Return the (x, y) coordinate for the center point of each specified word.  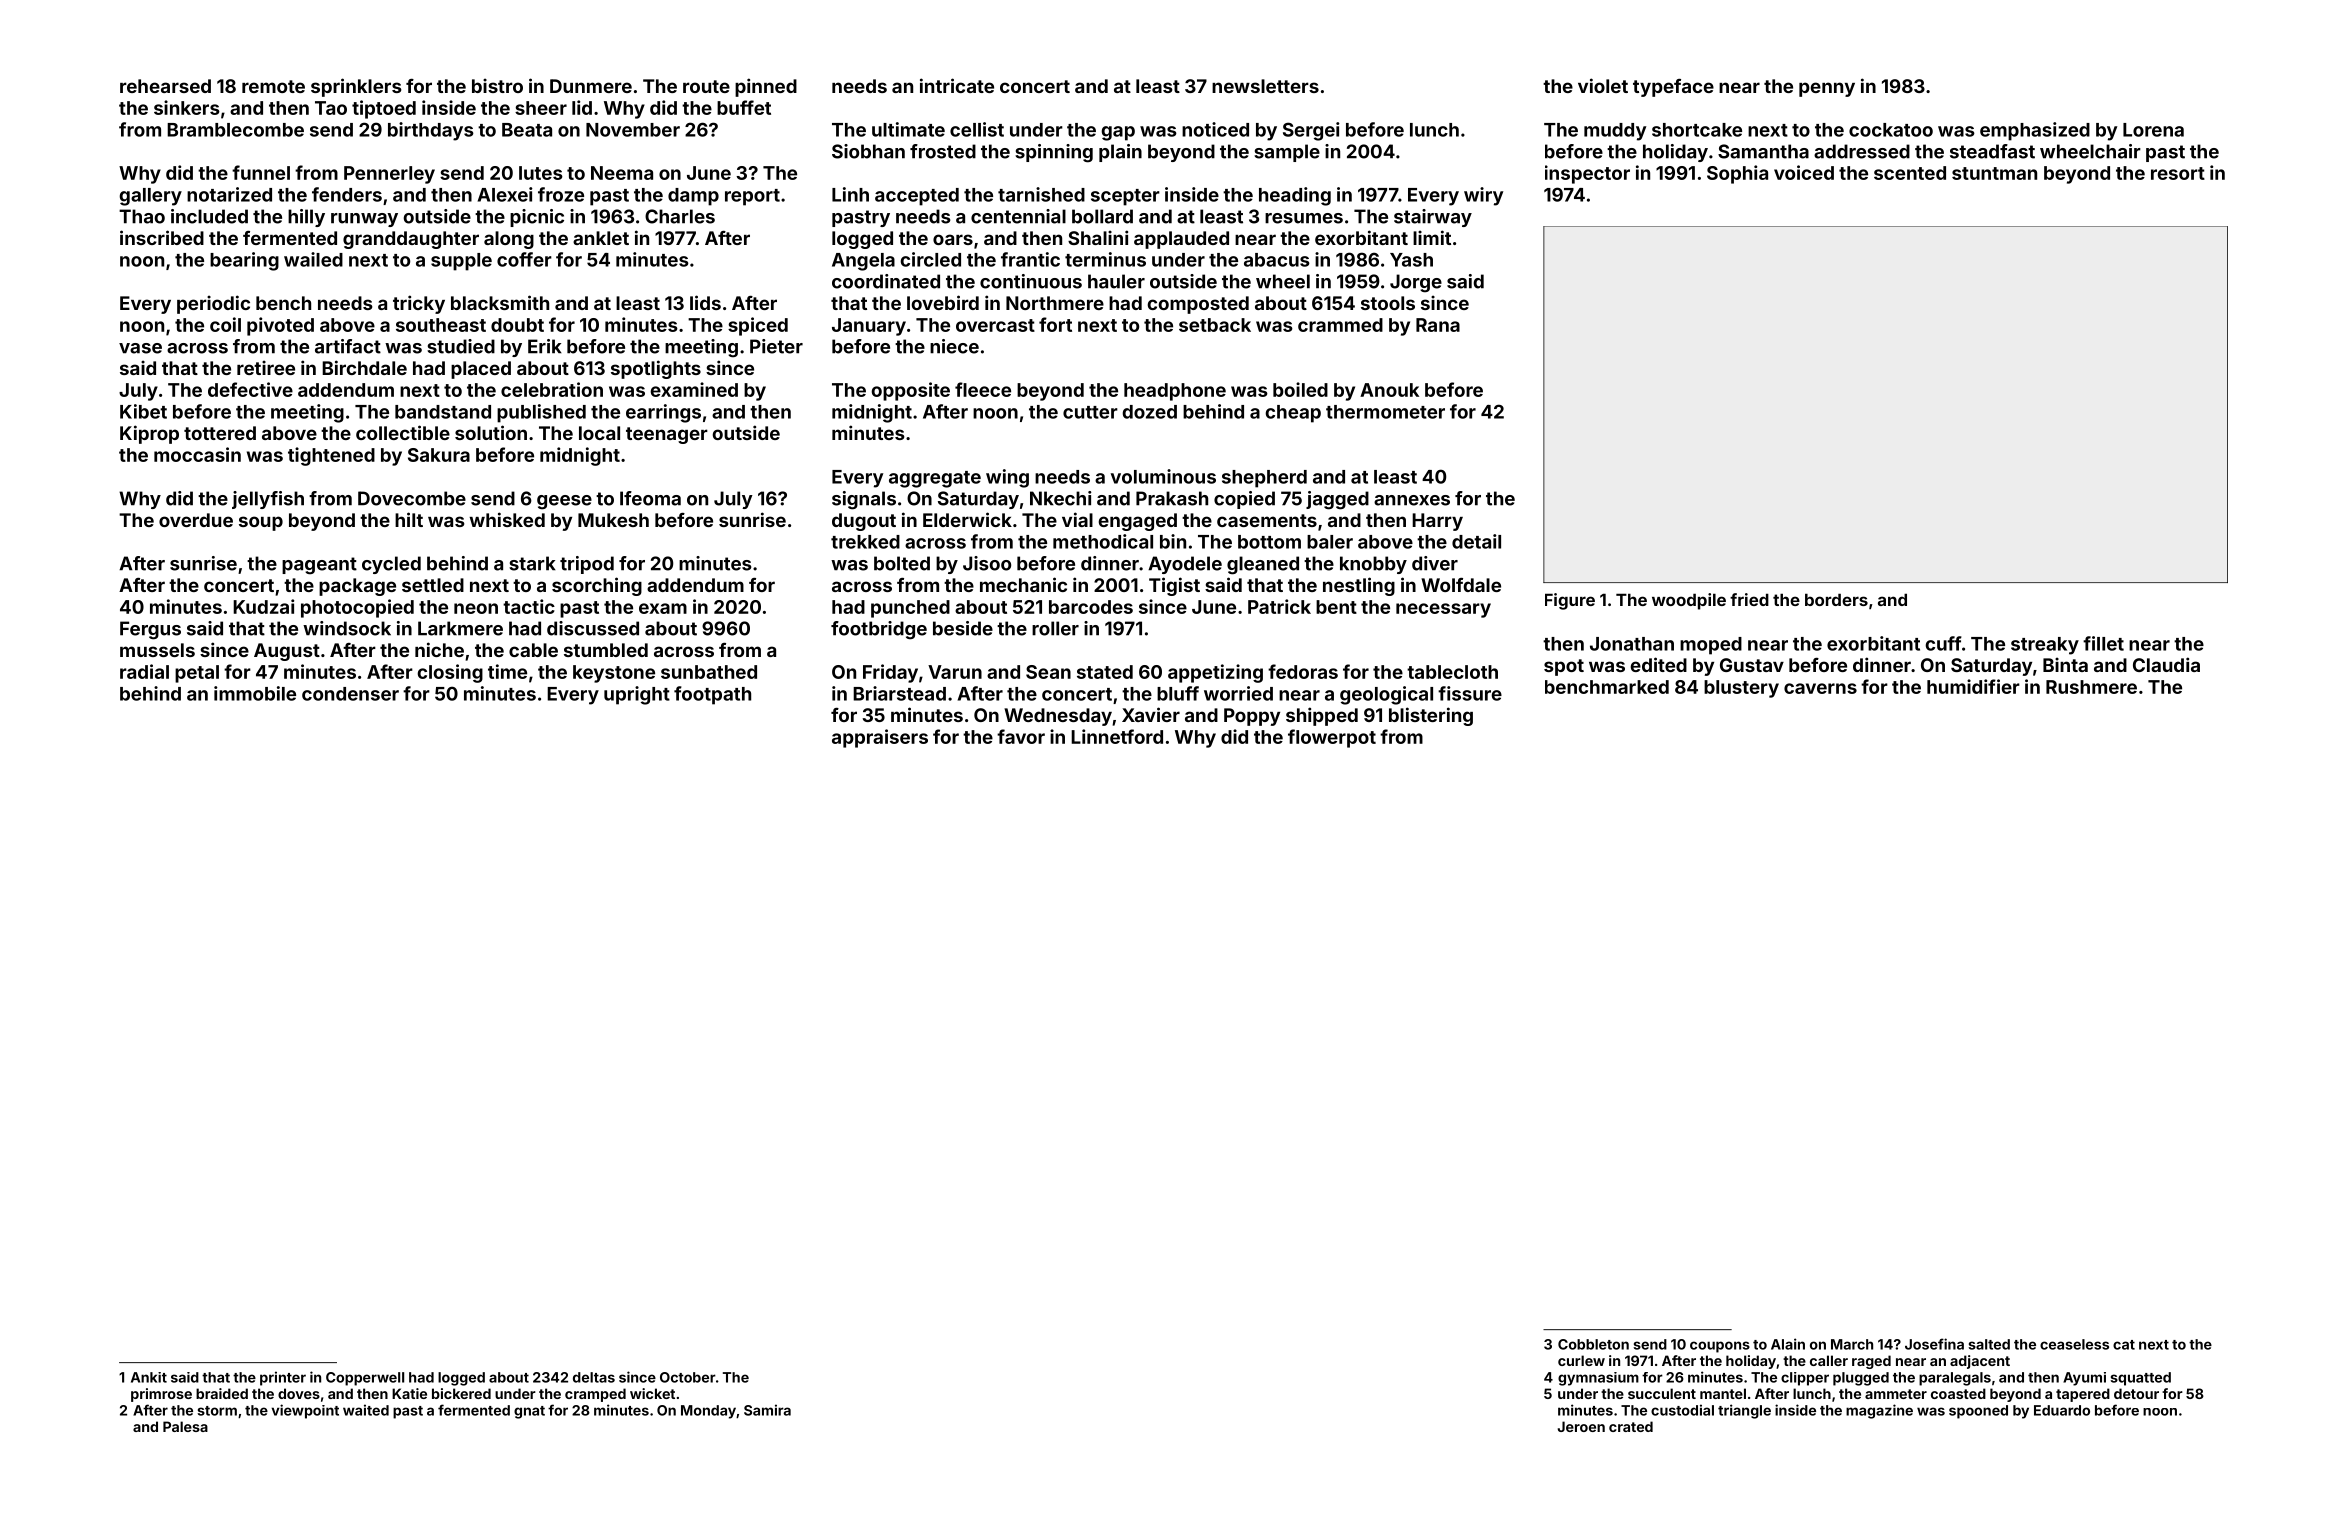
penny (1827, 89)
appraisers (880, 738)
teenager (667, 435)
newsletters (1265, 86)
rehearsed (165, 86)
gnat (529, 1412)
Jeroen (1581, 1426)
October (688, 1377)
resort (2178, 173)
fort (1055, 324)
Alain (1788, 1344)
